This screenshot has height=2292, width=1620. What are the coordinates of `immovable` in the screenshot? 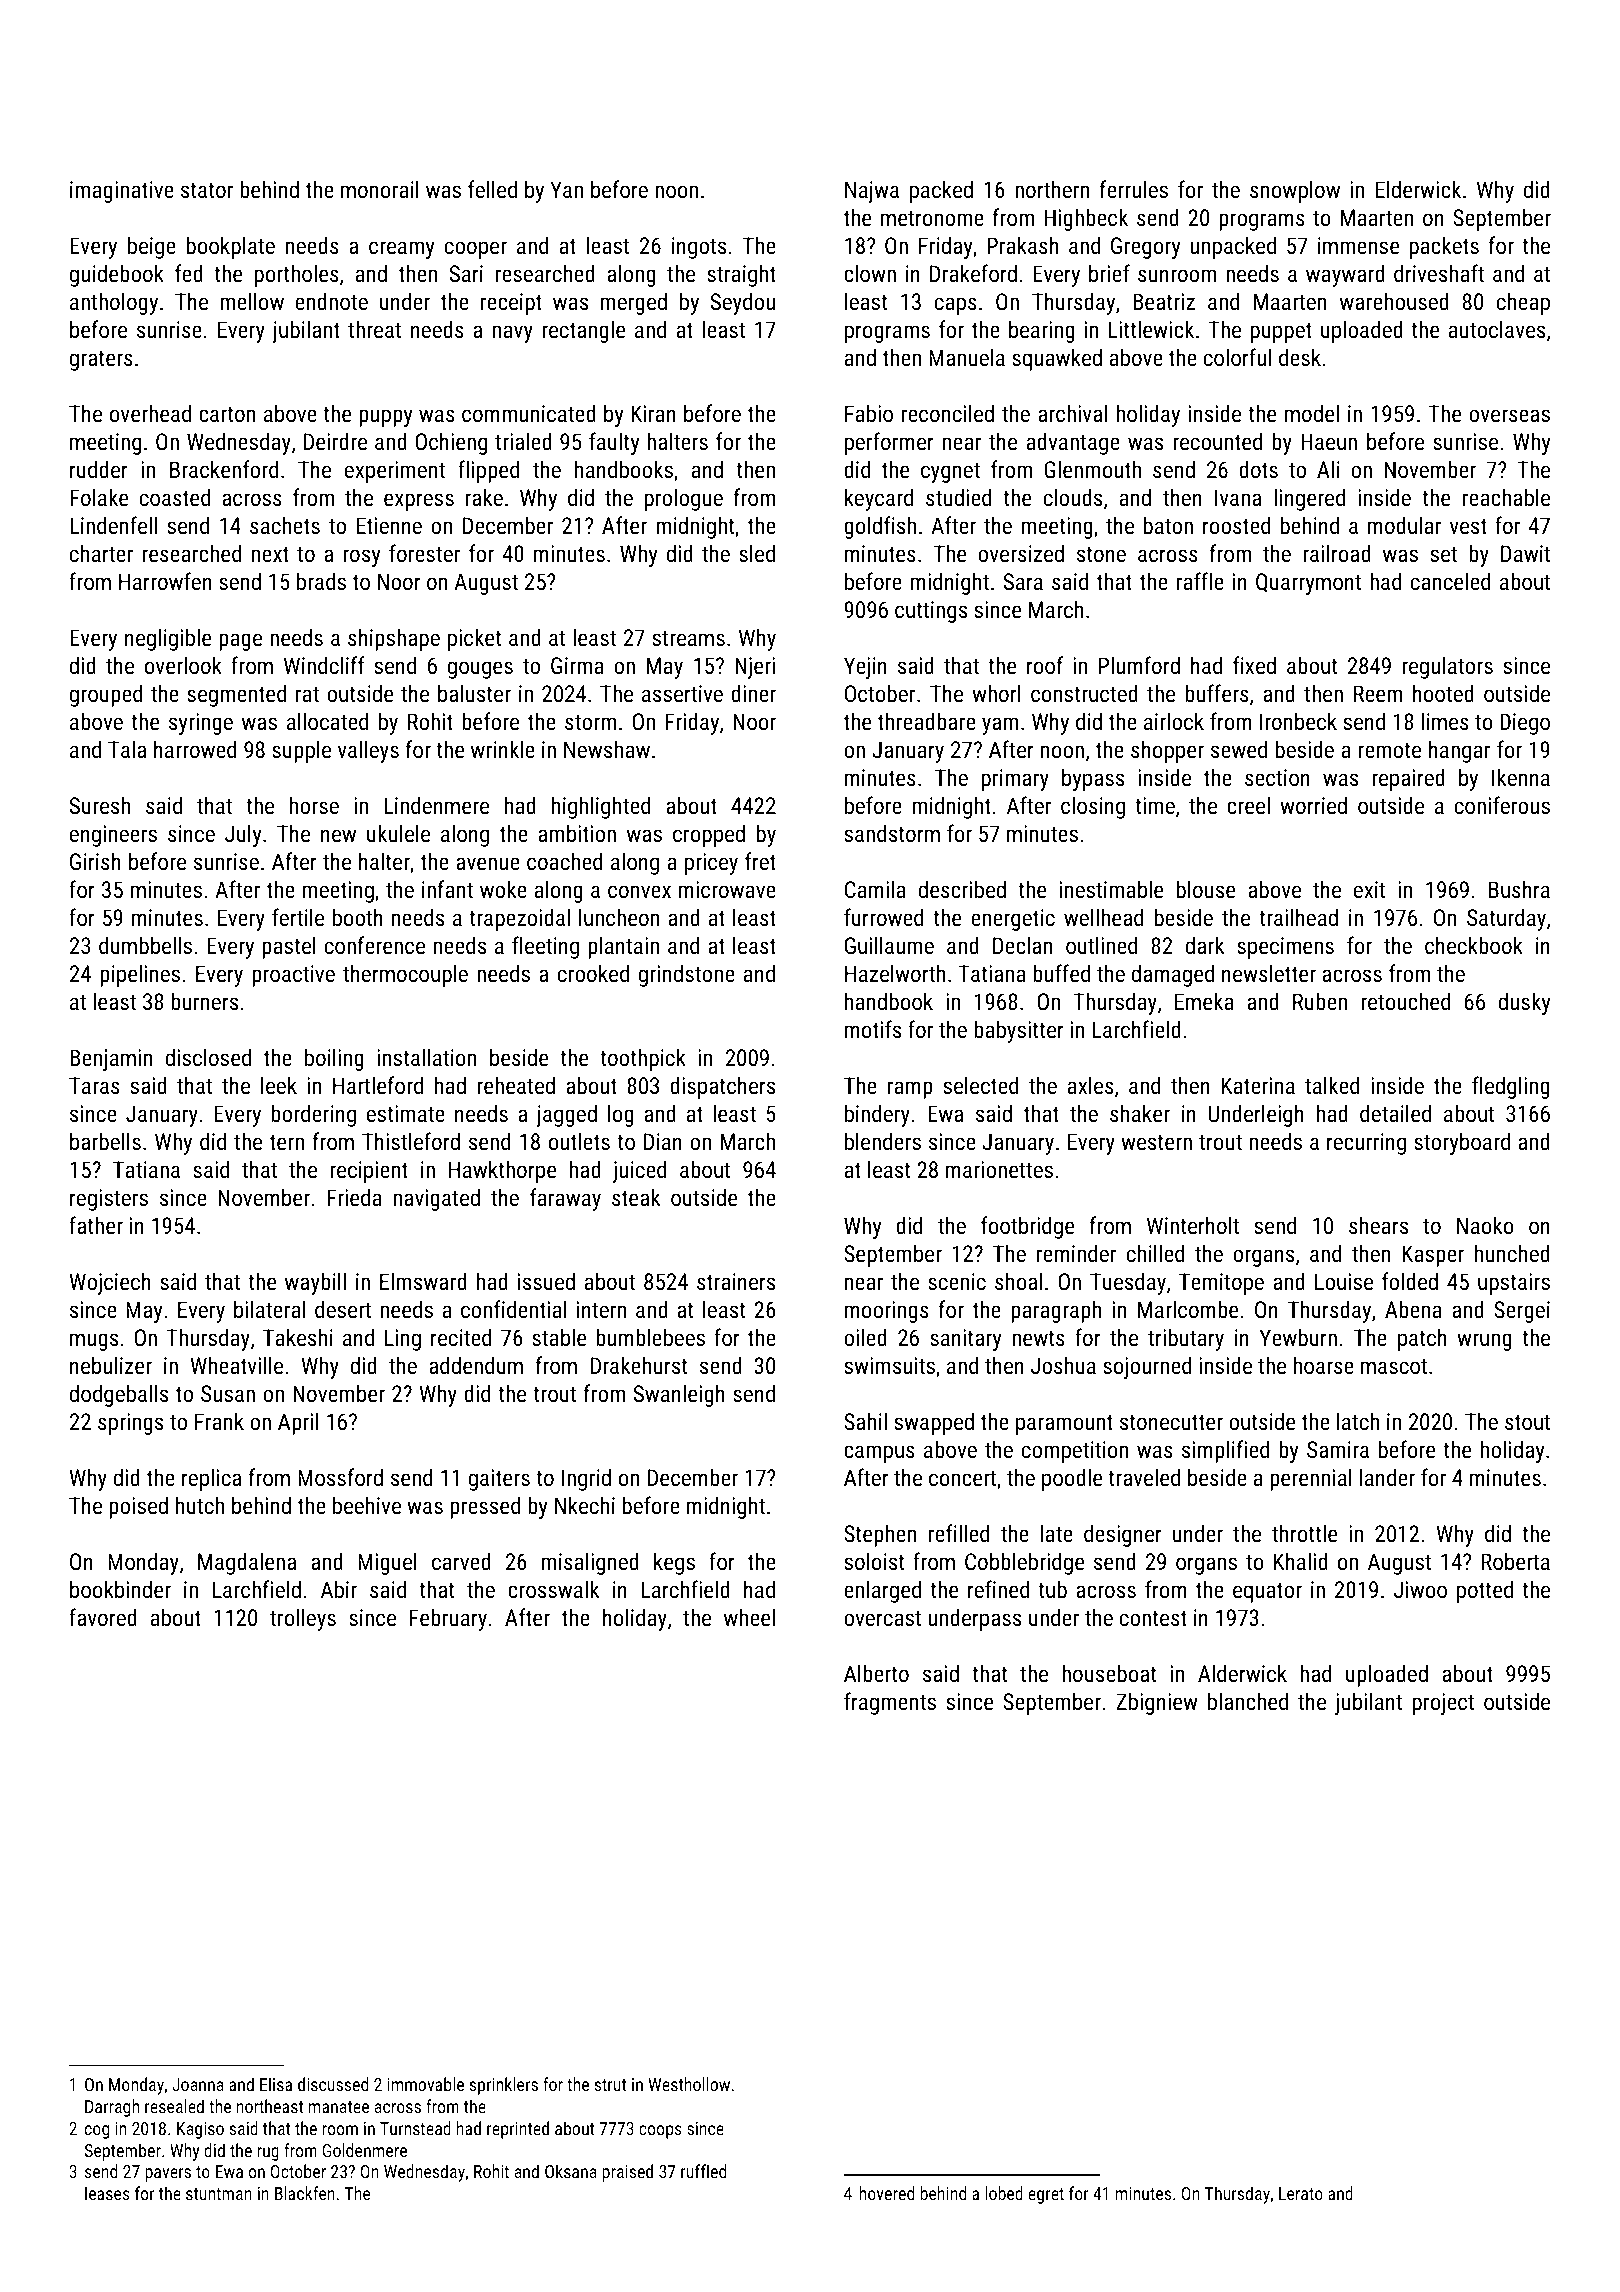 It's located at (426, 2084).
